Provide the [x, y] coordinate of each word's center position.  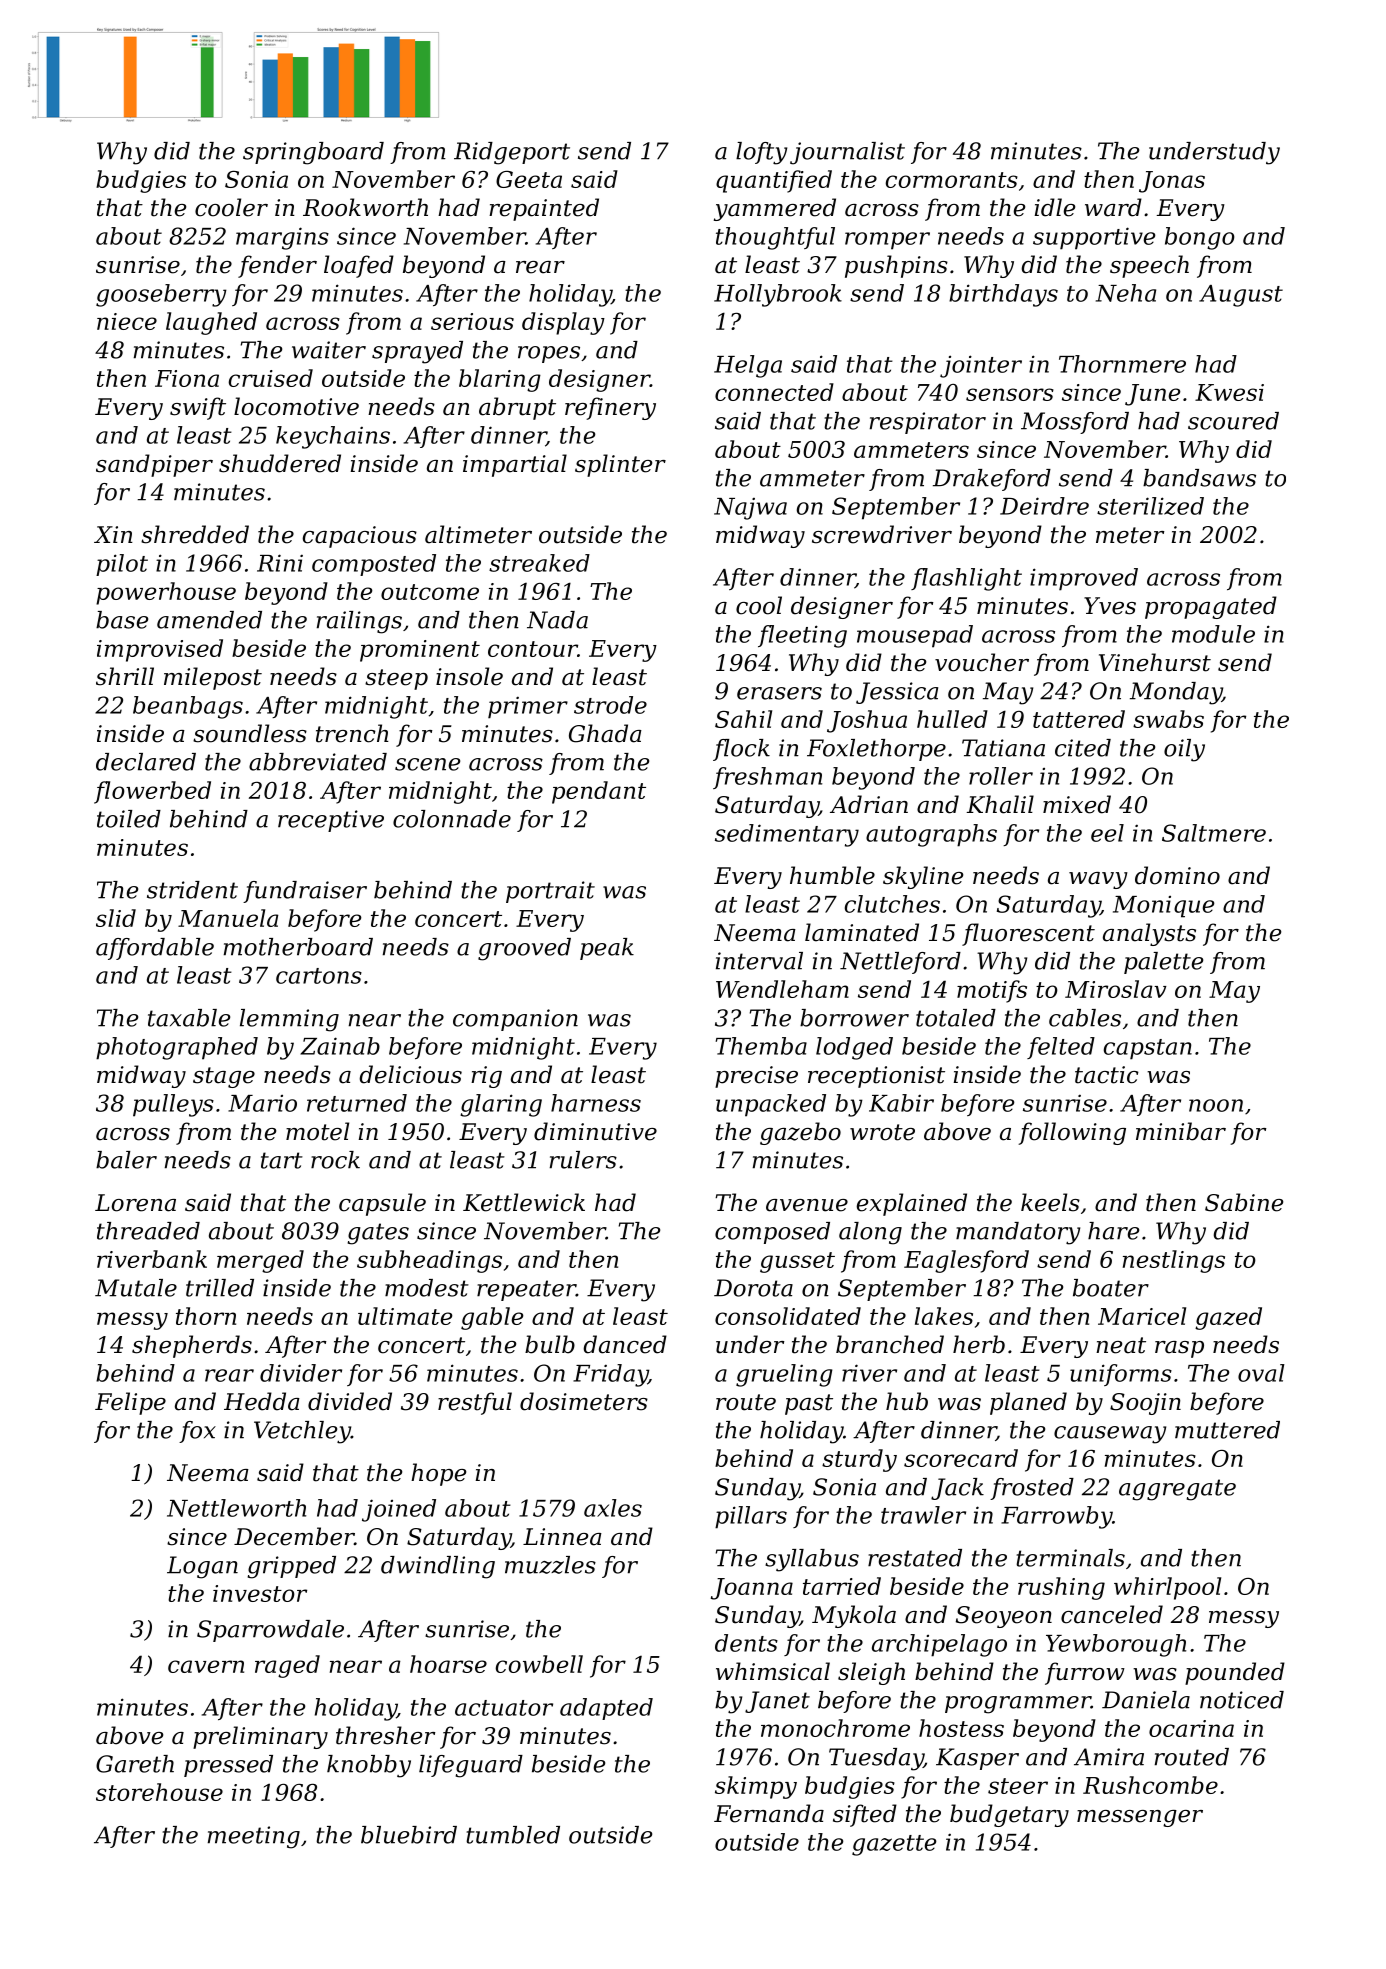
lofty [761, 153]
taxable [189, 1018]
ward [1113, 207]
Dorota [753, 1288]
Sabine [1244, 1202]
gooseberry [161, 295]
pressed [228, 1766]
